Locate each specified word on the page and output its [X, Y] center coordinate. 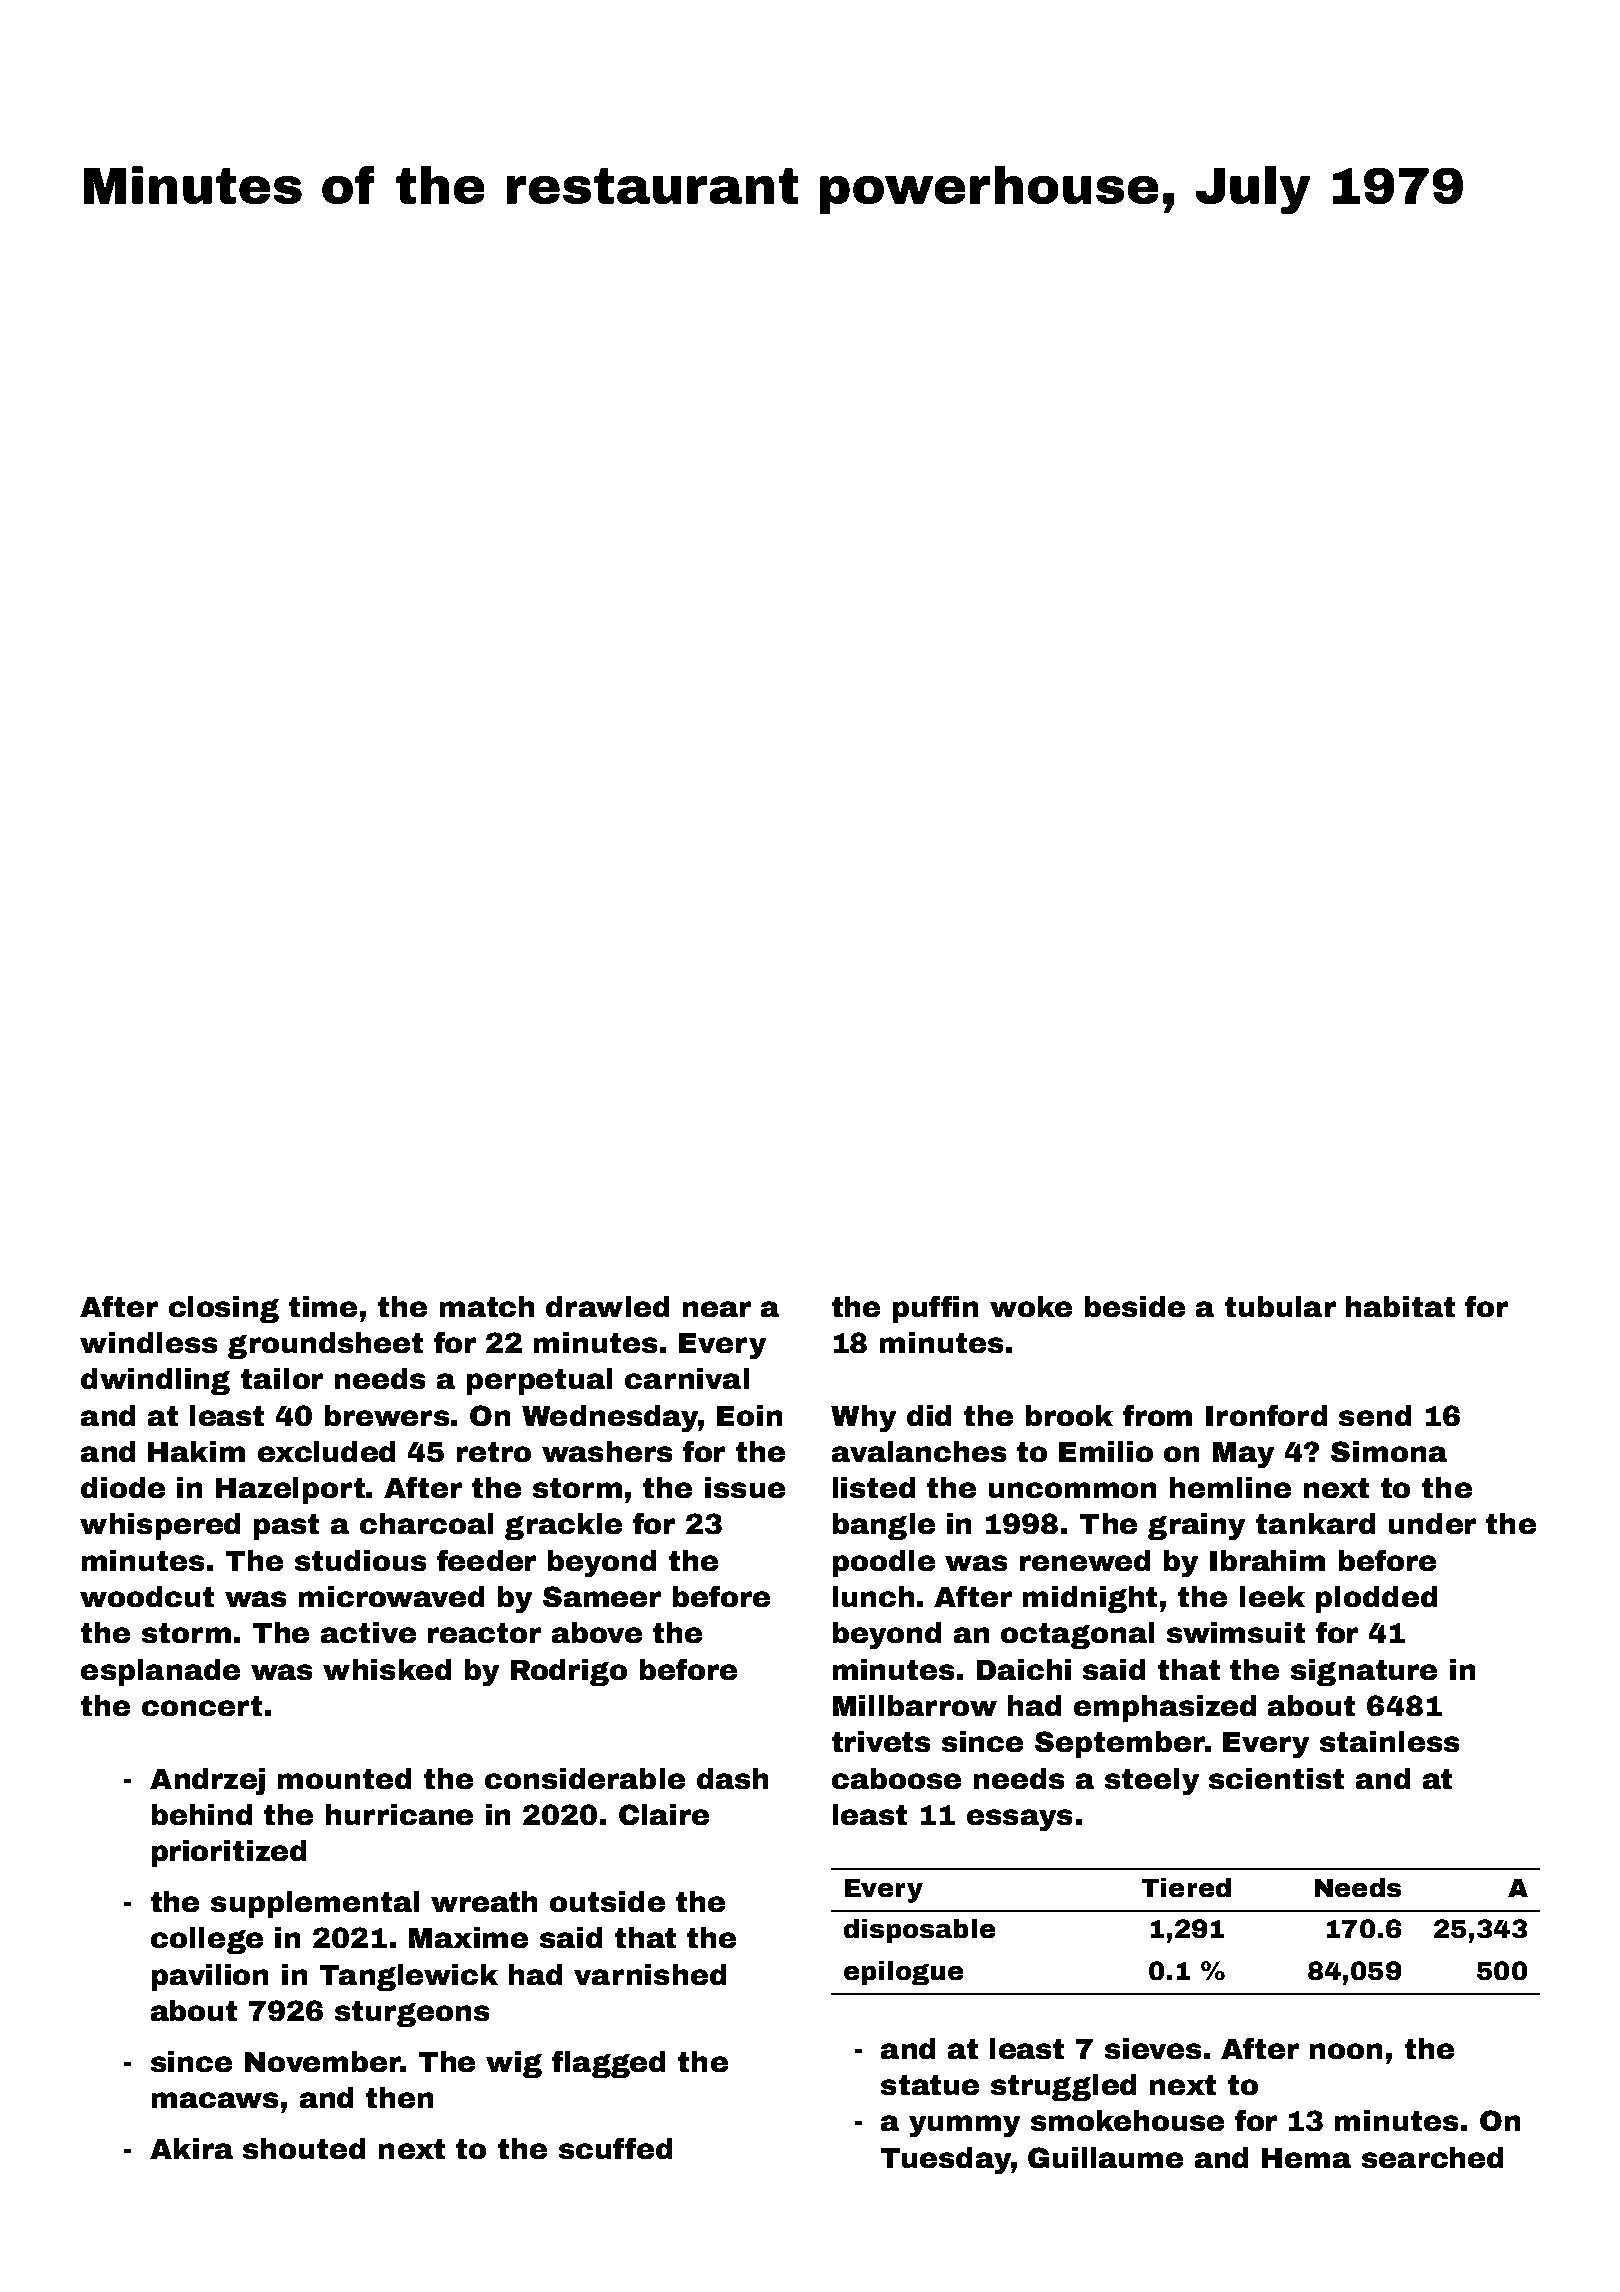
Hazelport [290, 1490]
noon [1346, 2051]
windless [148, 1342]
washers [607, 1451]
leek [1272, 1596]
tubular [1280, 1306]
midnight [1090, 1599]
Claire [664, 1814]
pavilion [210, 1977]
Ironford [1266, 1415]
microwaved [391, 1596]
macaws [215, 2100]
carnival [687, 1378]
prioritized [229, 1853]
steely [1152, 1781]
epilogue [903, 1973]
